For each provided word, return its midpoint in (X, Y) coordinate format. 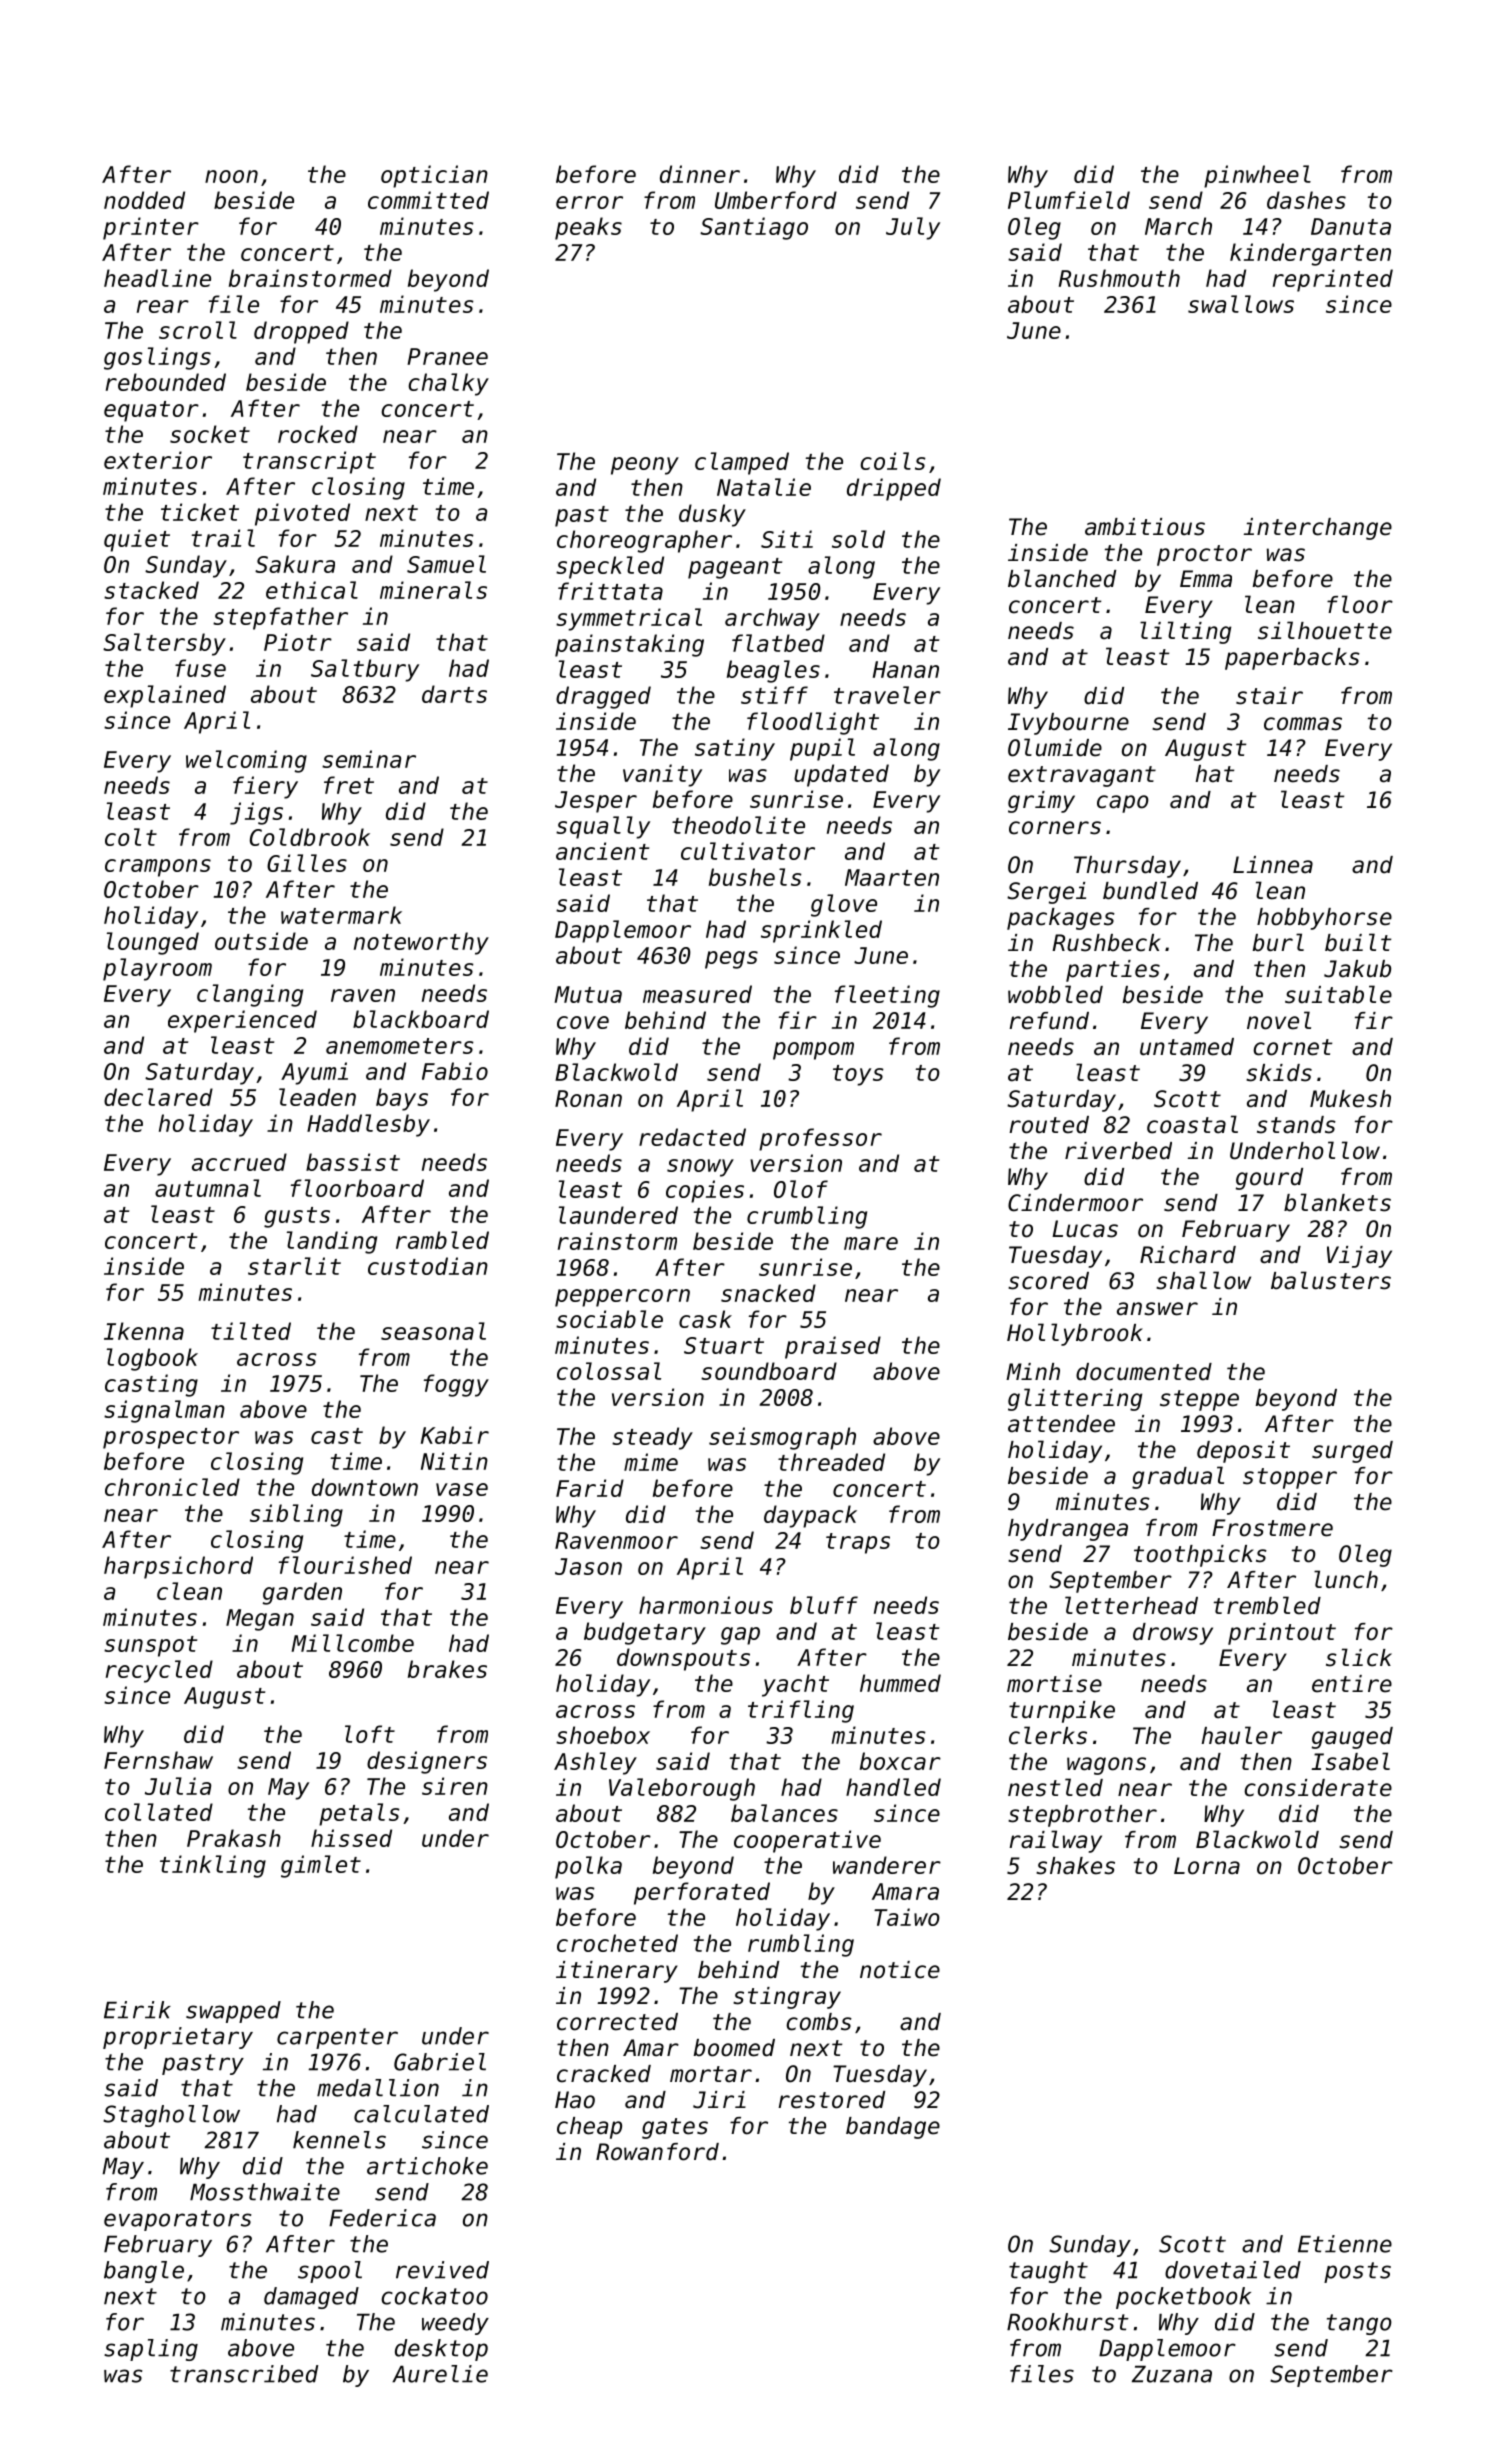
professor (820, 1139)
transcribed (244, 2374)
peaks (588, 228)
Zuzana (1172, 2374)
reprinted (1333, 280)
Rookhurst (1068, 2322)
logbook (152, 1359)
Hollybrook (1075, 1334)
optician (434, 176)
